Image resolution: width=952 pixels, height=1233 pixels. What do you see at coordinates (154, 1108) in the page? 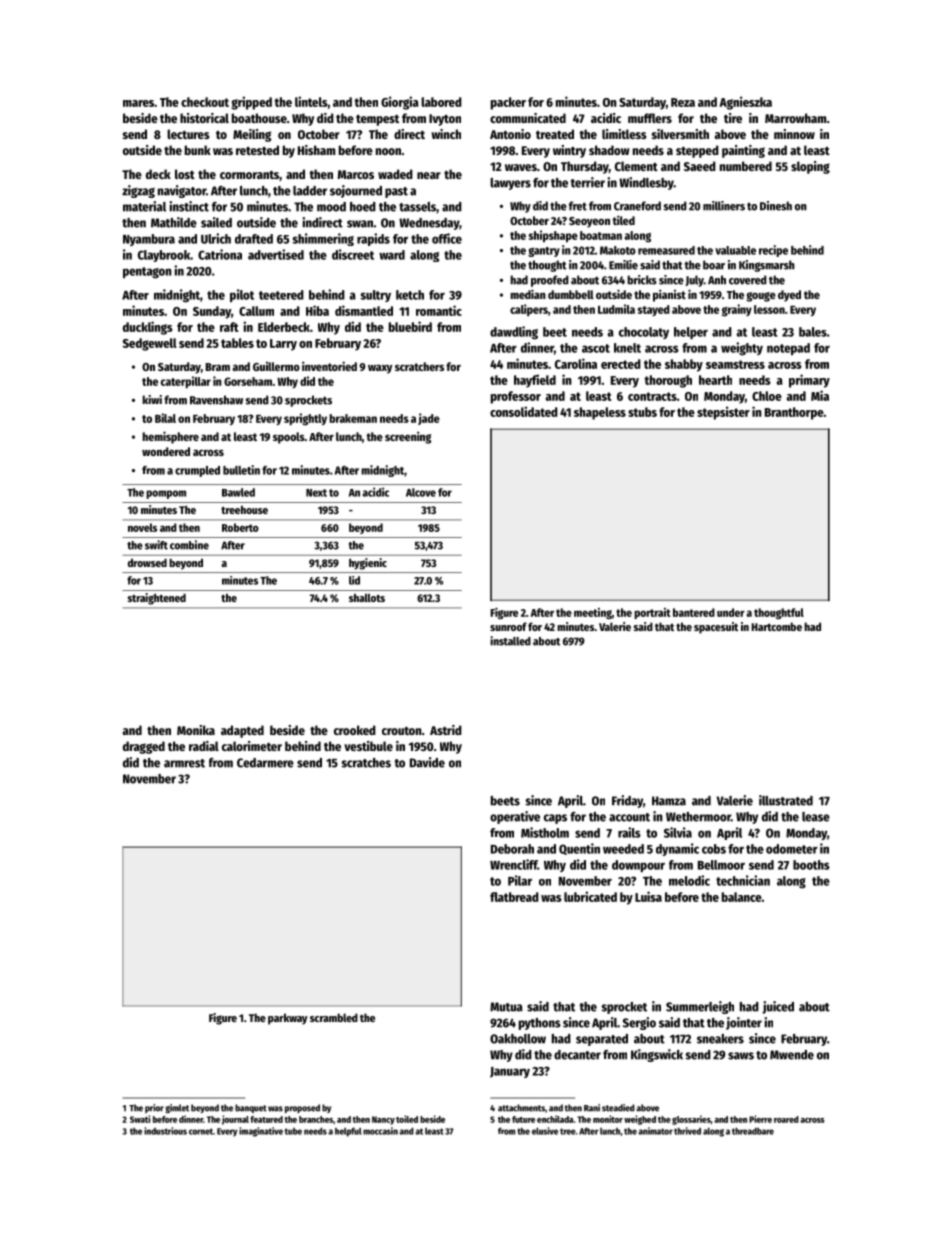
I see `prior` at bounding box center [154, 1108].
